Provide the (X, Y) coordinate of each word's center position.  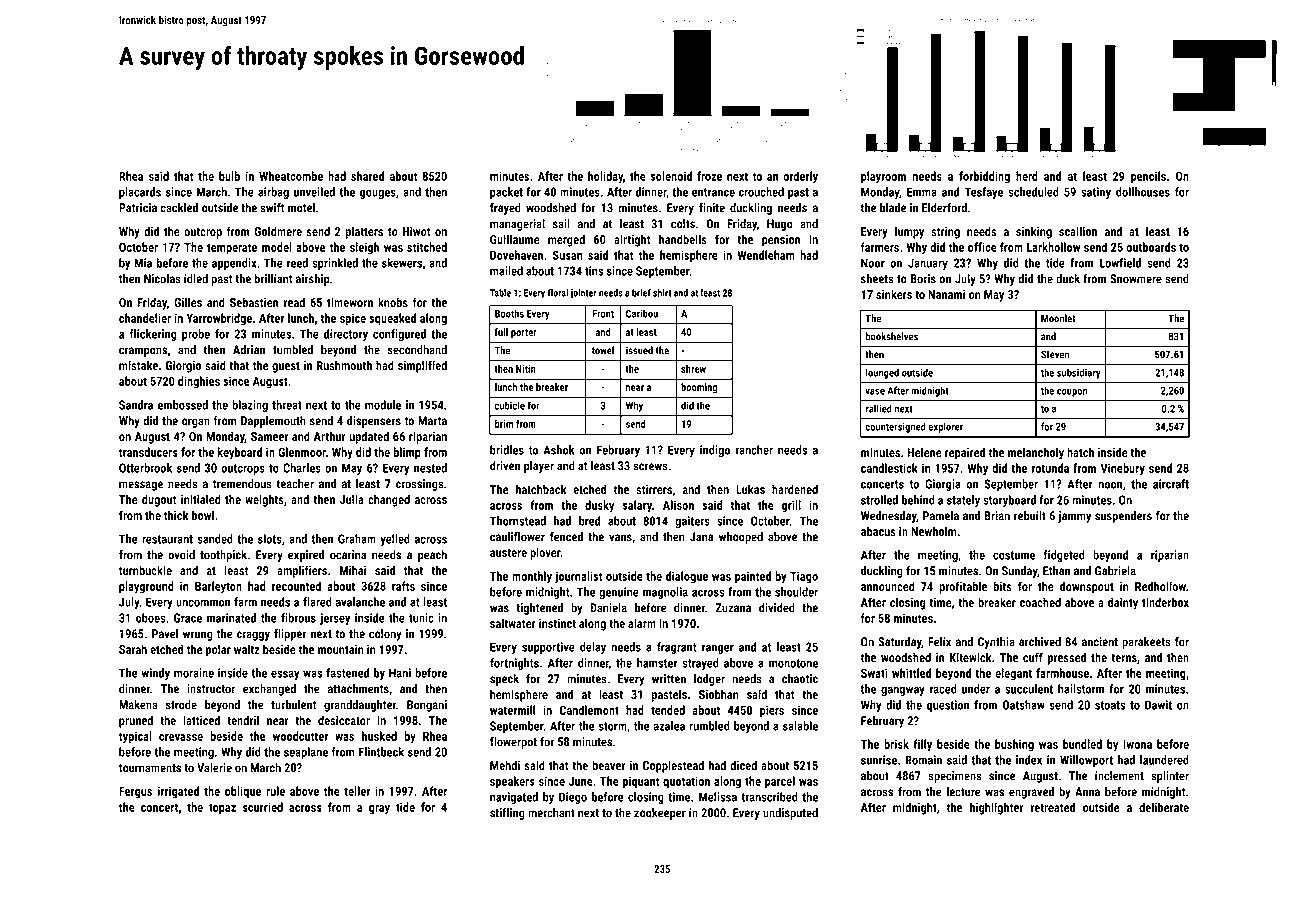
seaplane (306, 753)
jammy (1074, 517)
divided (777, 608)
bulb (229, 176)
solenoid (671, 176)
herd (1027, 176)
